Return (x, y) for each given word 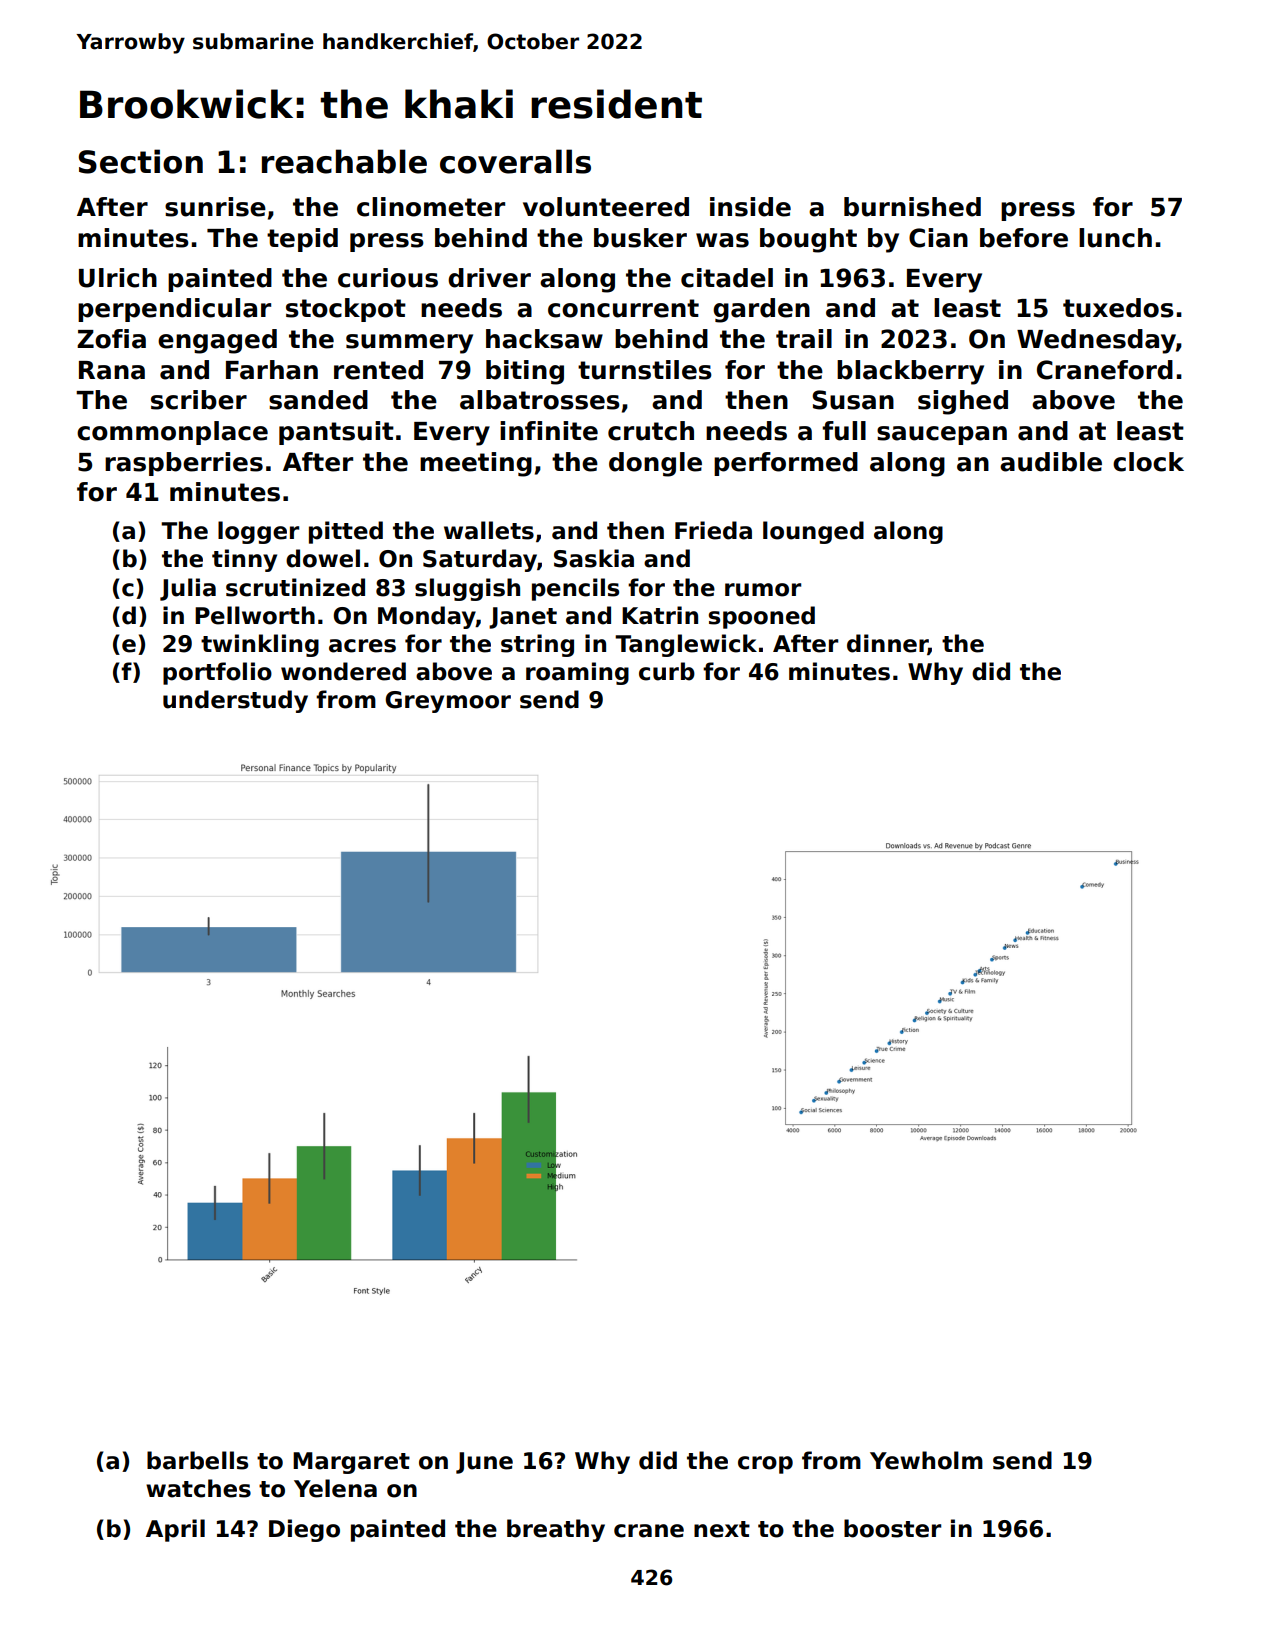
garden (761, 310)
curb (667, 671)
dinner (887, 644)
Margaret (351, 1463)
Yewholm (926, 1460)
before (1024, 238)
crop (765, 1465)
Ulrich (118, 278)
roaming (577, 673)
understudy (235, 701)
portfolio (217, 673)
